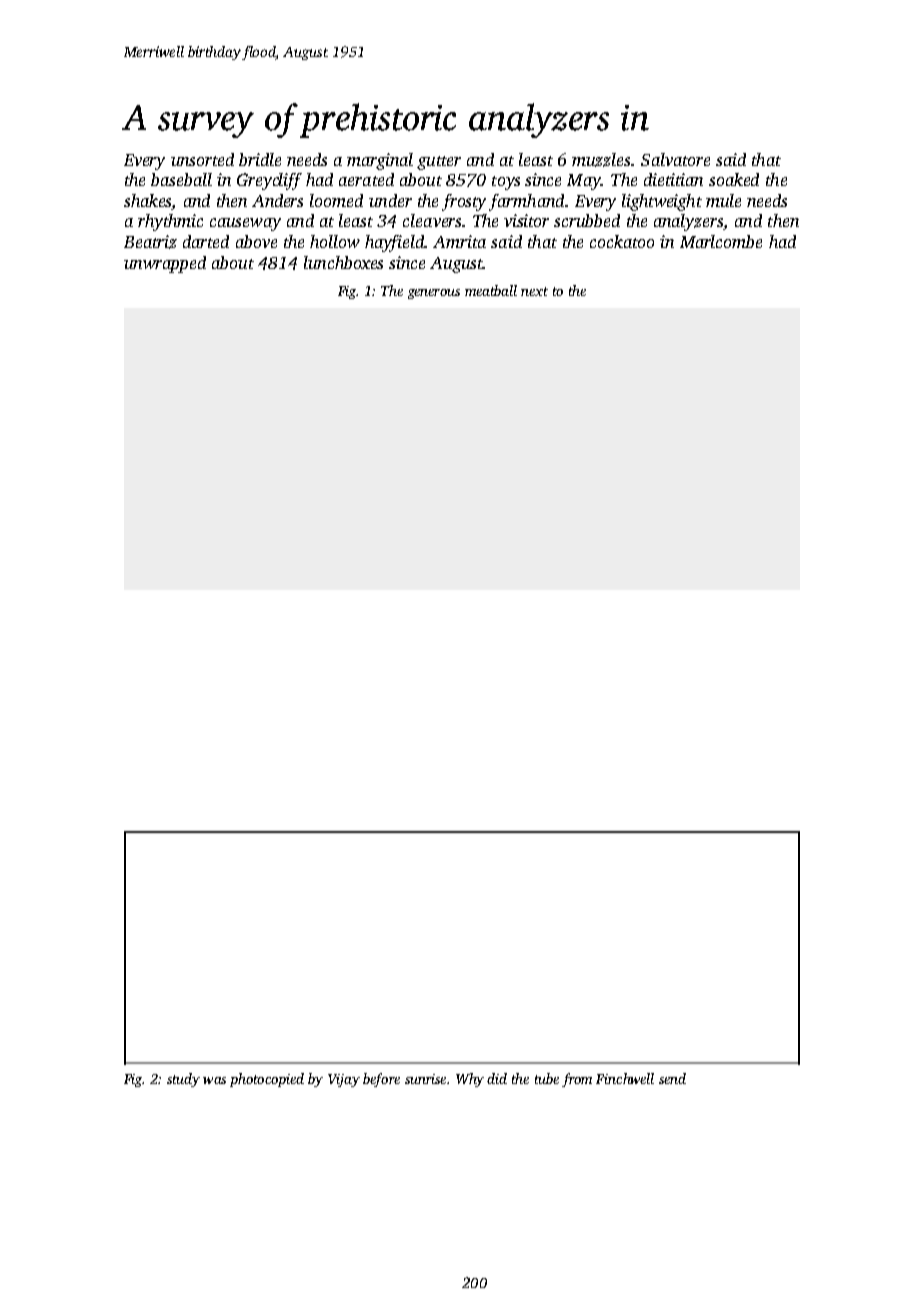  Describe the element at coordinates (260, 159) in the page. I see `bridle` at that location.
